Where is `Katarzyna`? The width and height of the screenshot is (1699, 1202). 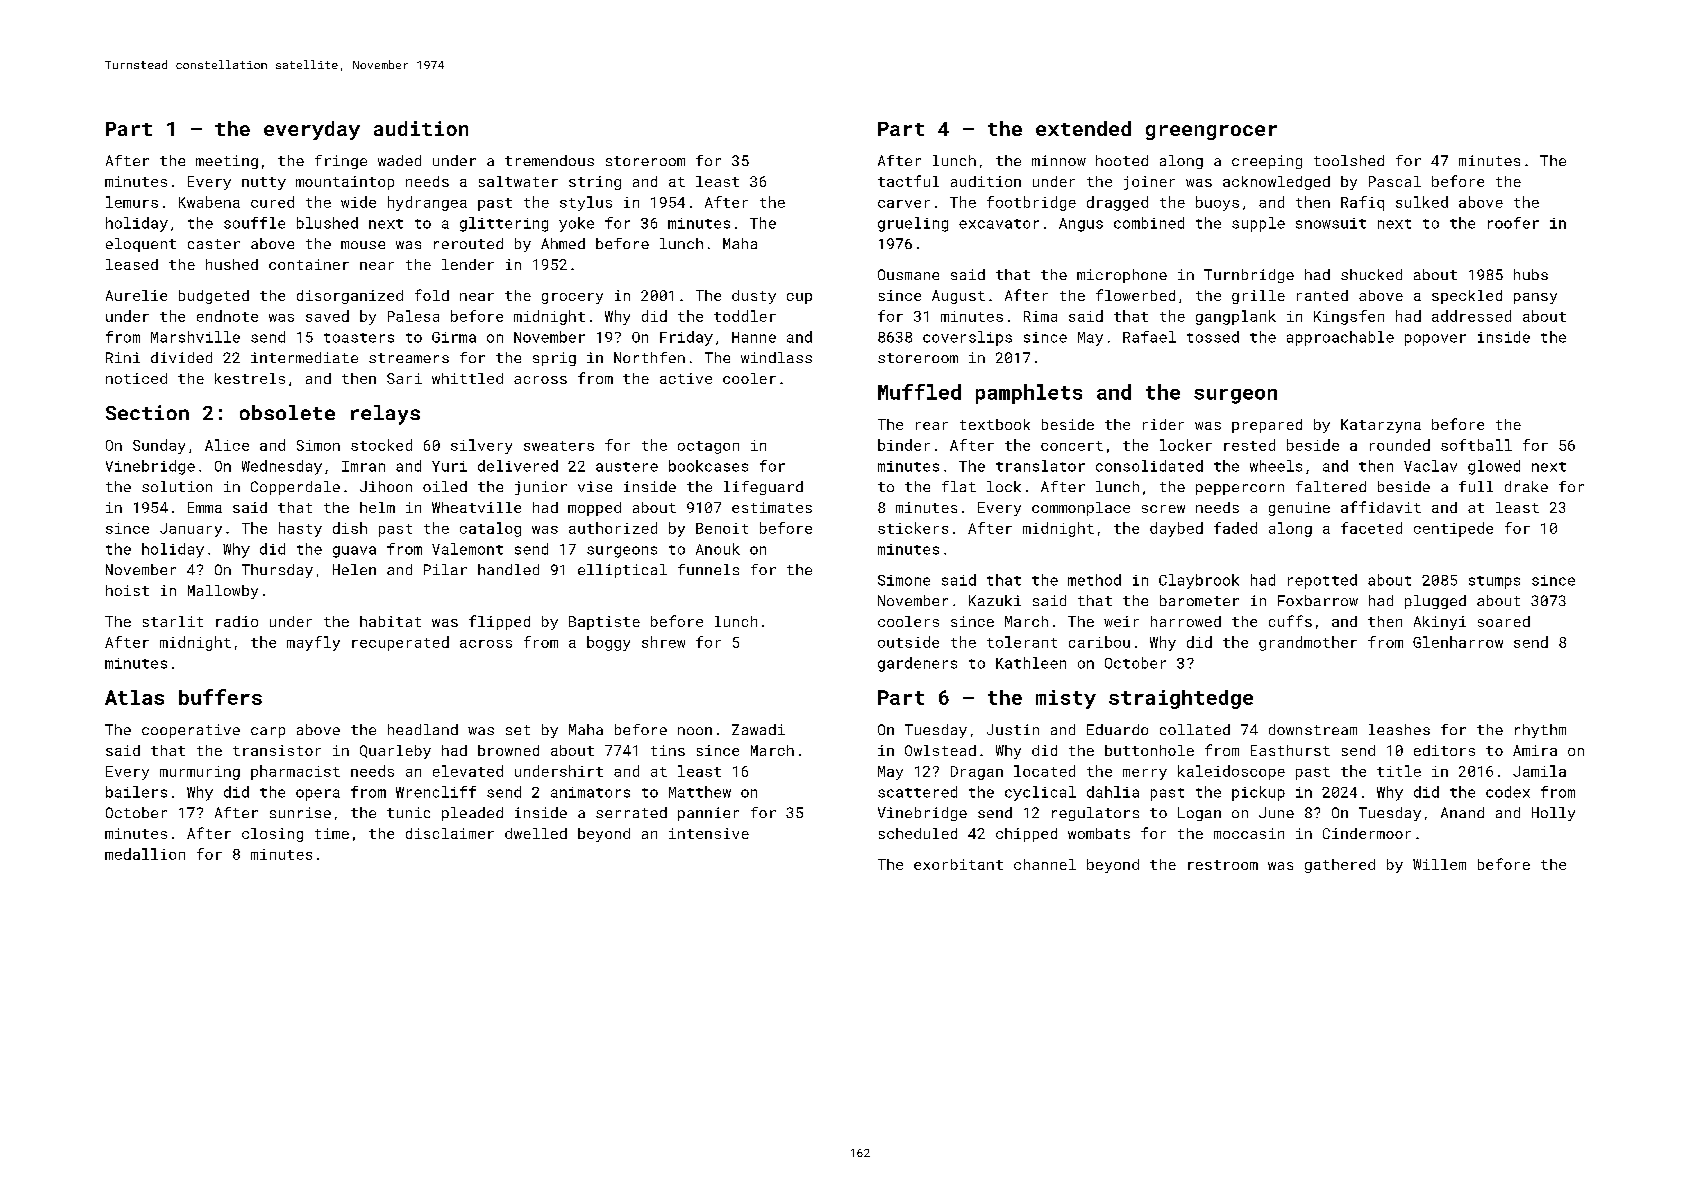
Katarzyna is located at coordinates (1381, 426).
